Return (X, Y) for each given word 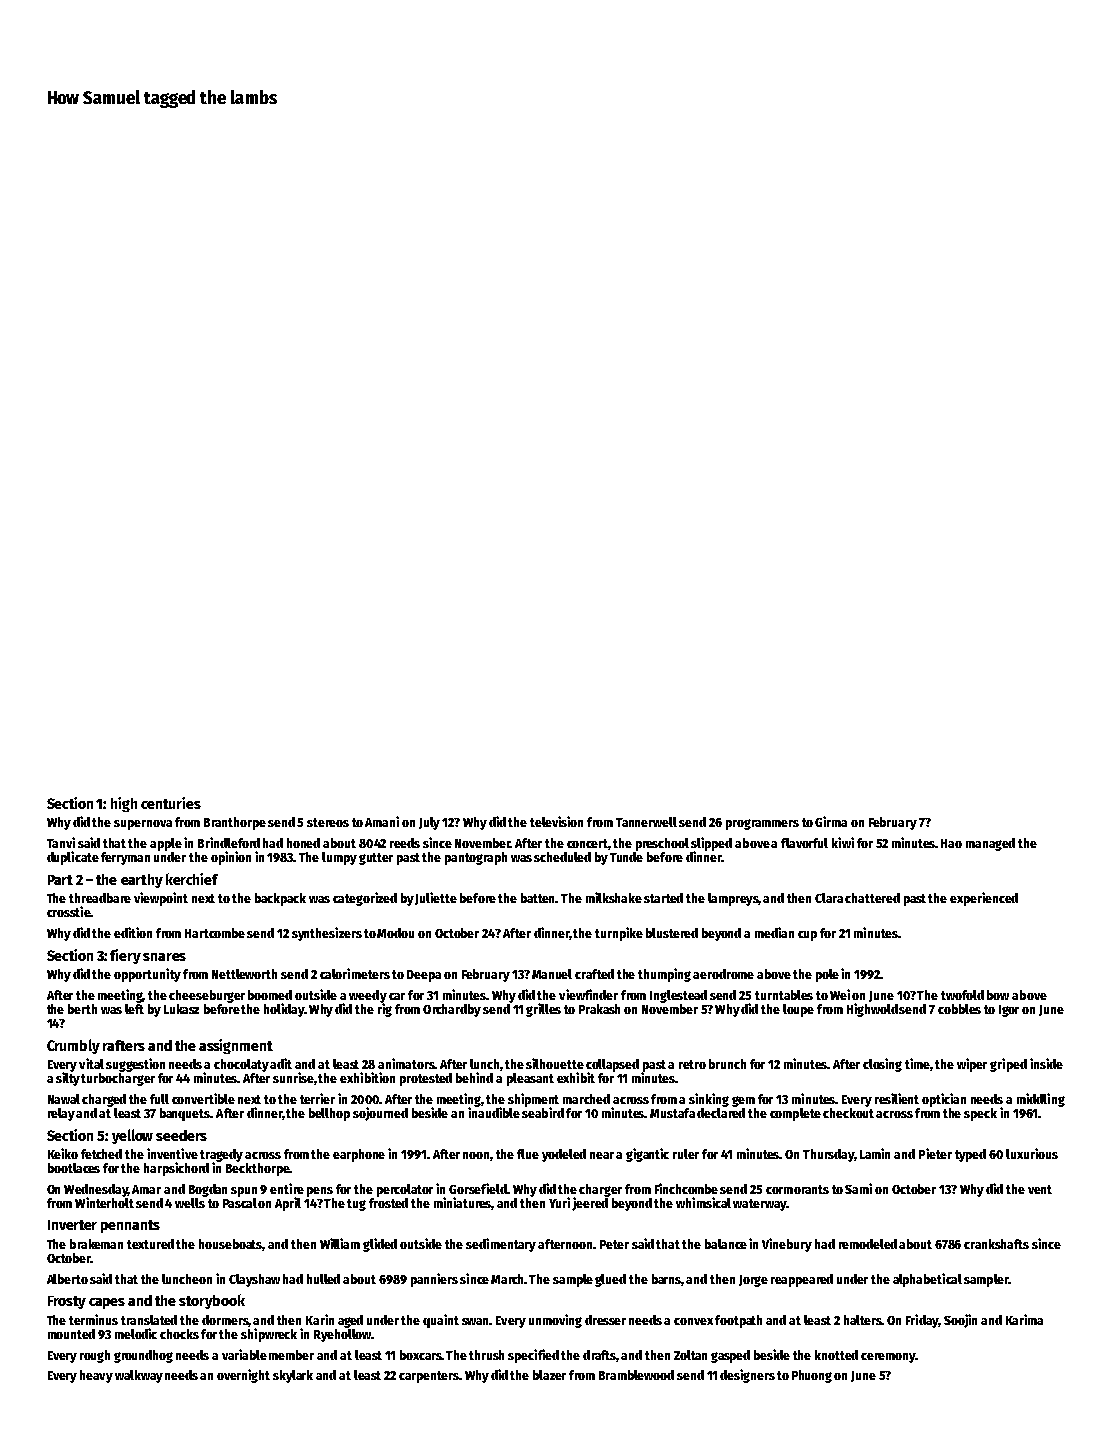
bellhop (329, 1114)
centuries (171, 803)
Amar (146, 1189)
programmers (762, 824)
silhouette (555, 1063)
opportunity (147, 975)
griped (1008, 1065)
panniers (434, 1280)
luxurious (1032, 1153)
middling (1041, 1100)
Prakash (599, 1009)
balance (726, 1244)
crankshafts (996, 1244)
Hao (951, 843)
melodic (136, 1333)
